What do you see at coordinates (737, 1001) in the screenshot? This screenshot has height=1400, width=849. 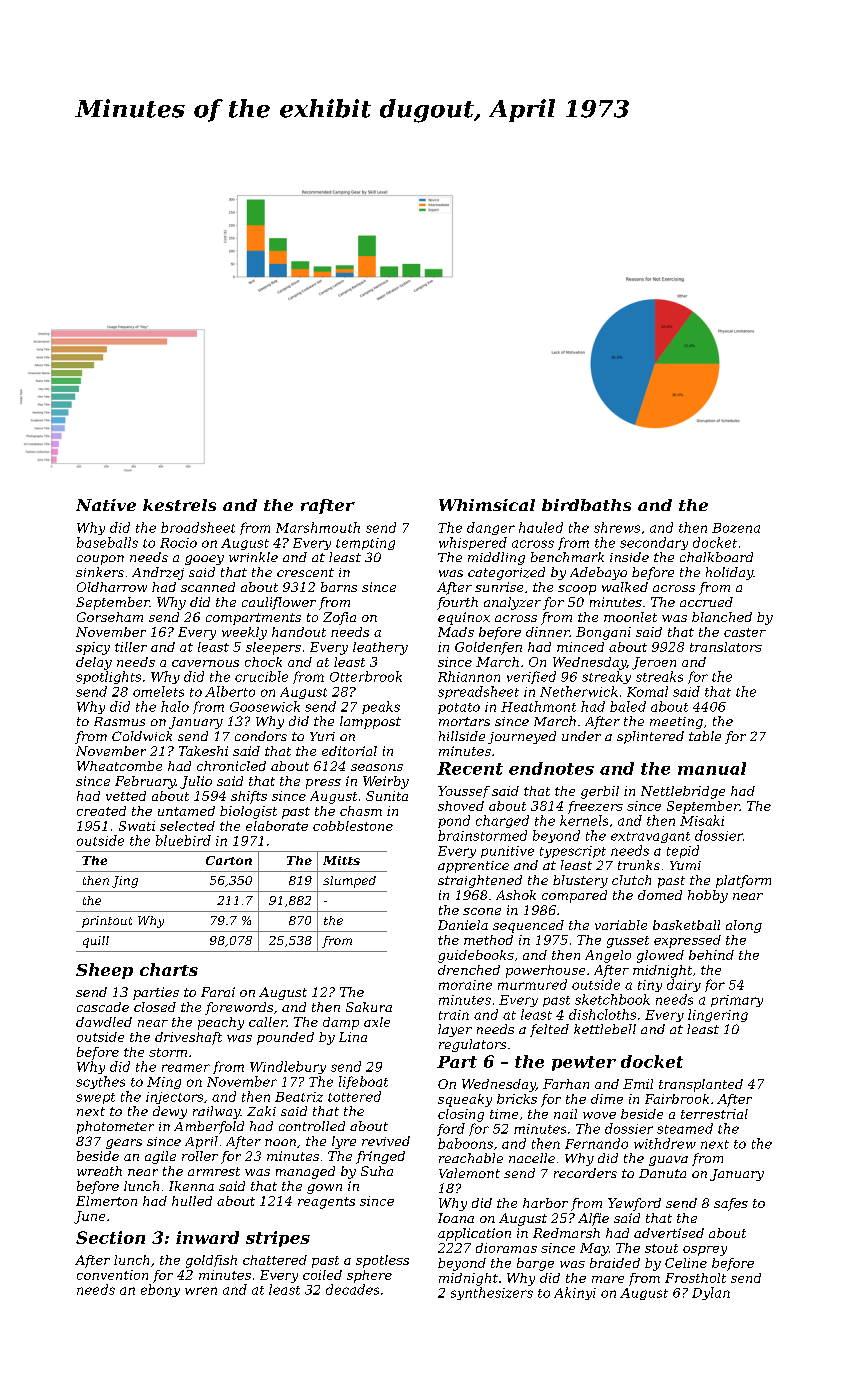 I see `primary` at bounding box center [737, 1001].
